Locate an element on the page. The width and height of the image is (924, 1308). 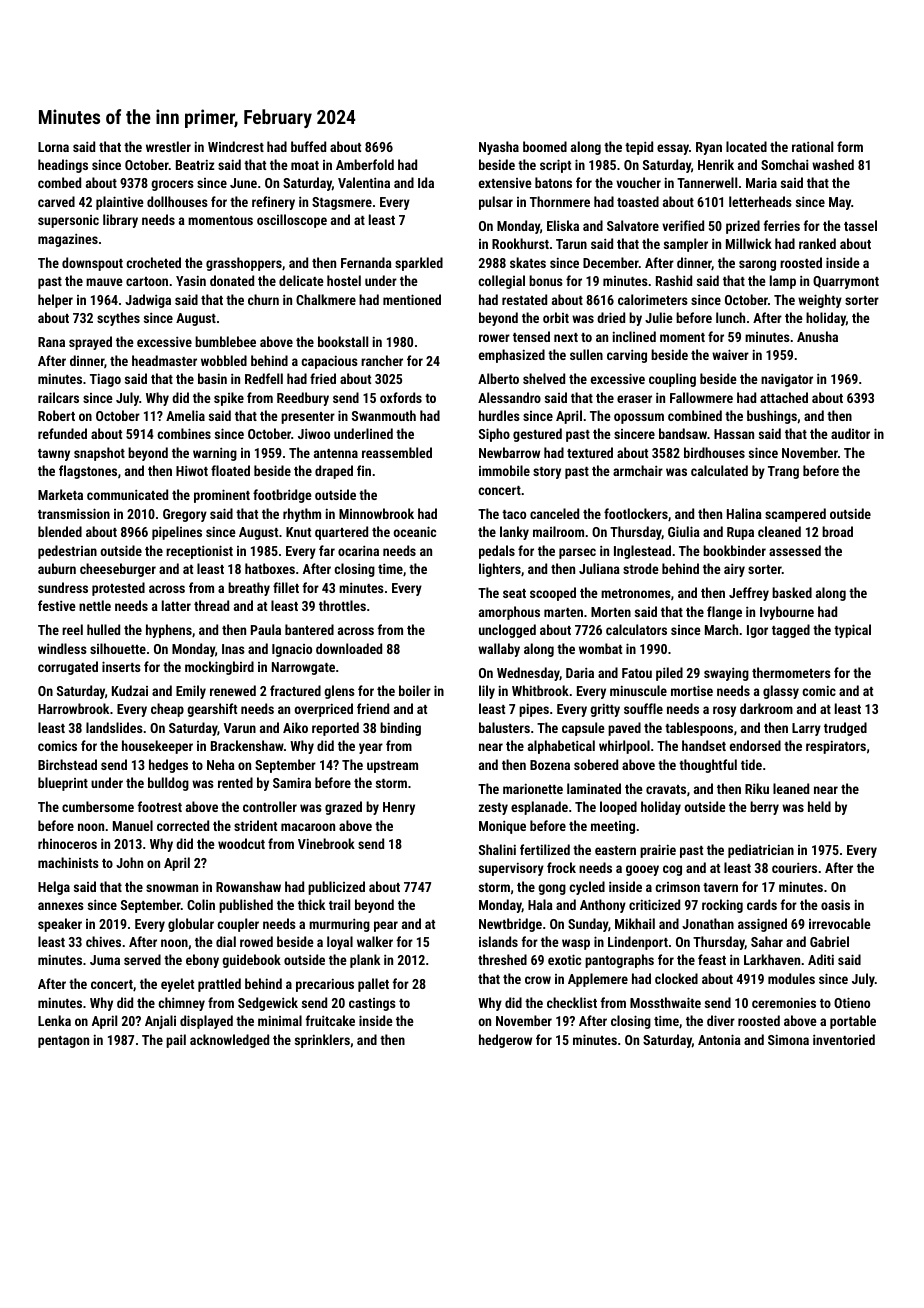
form is located at coordinates (850, 146).
